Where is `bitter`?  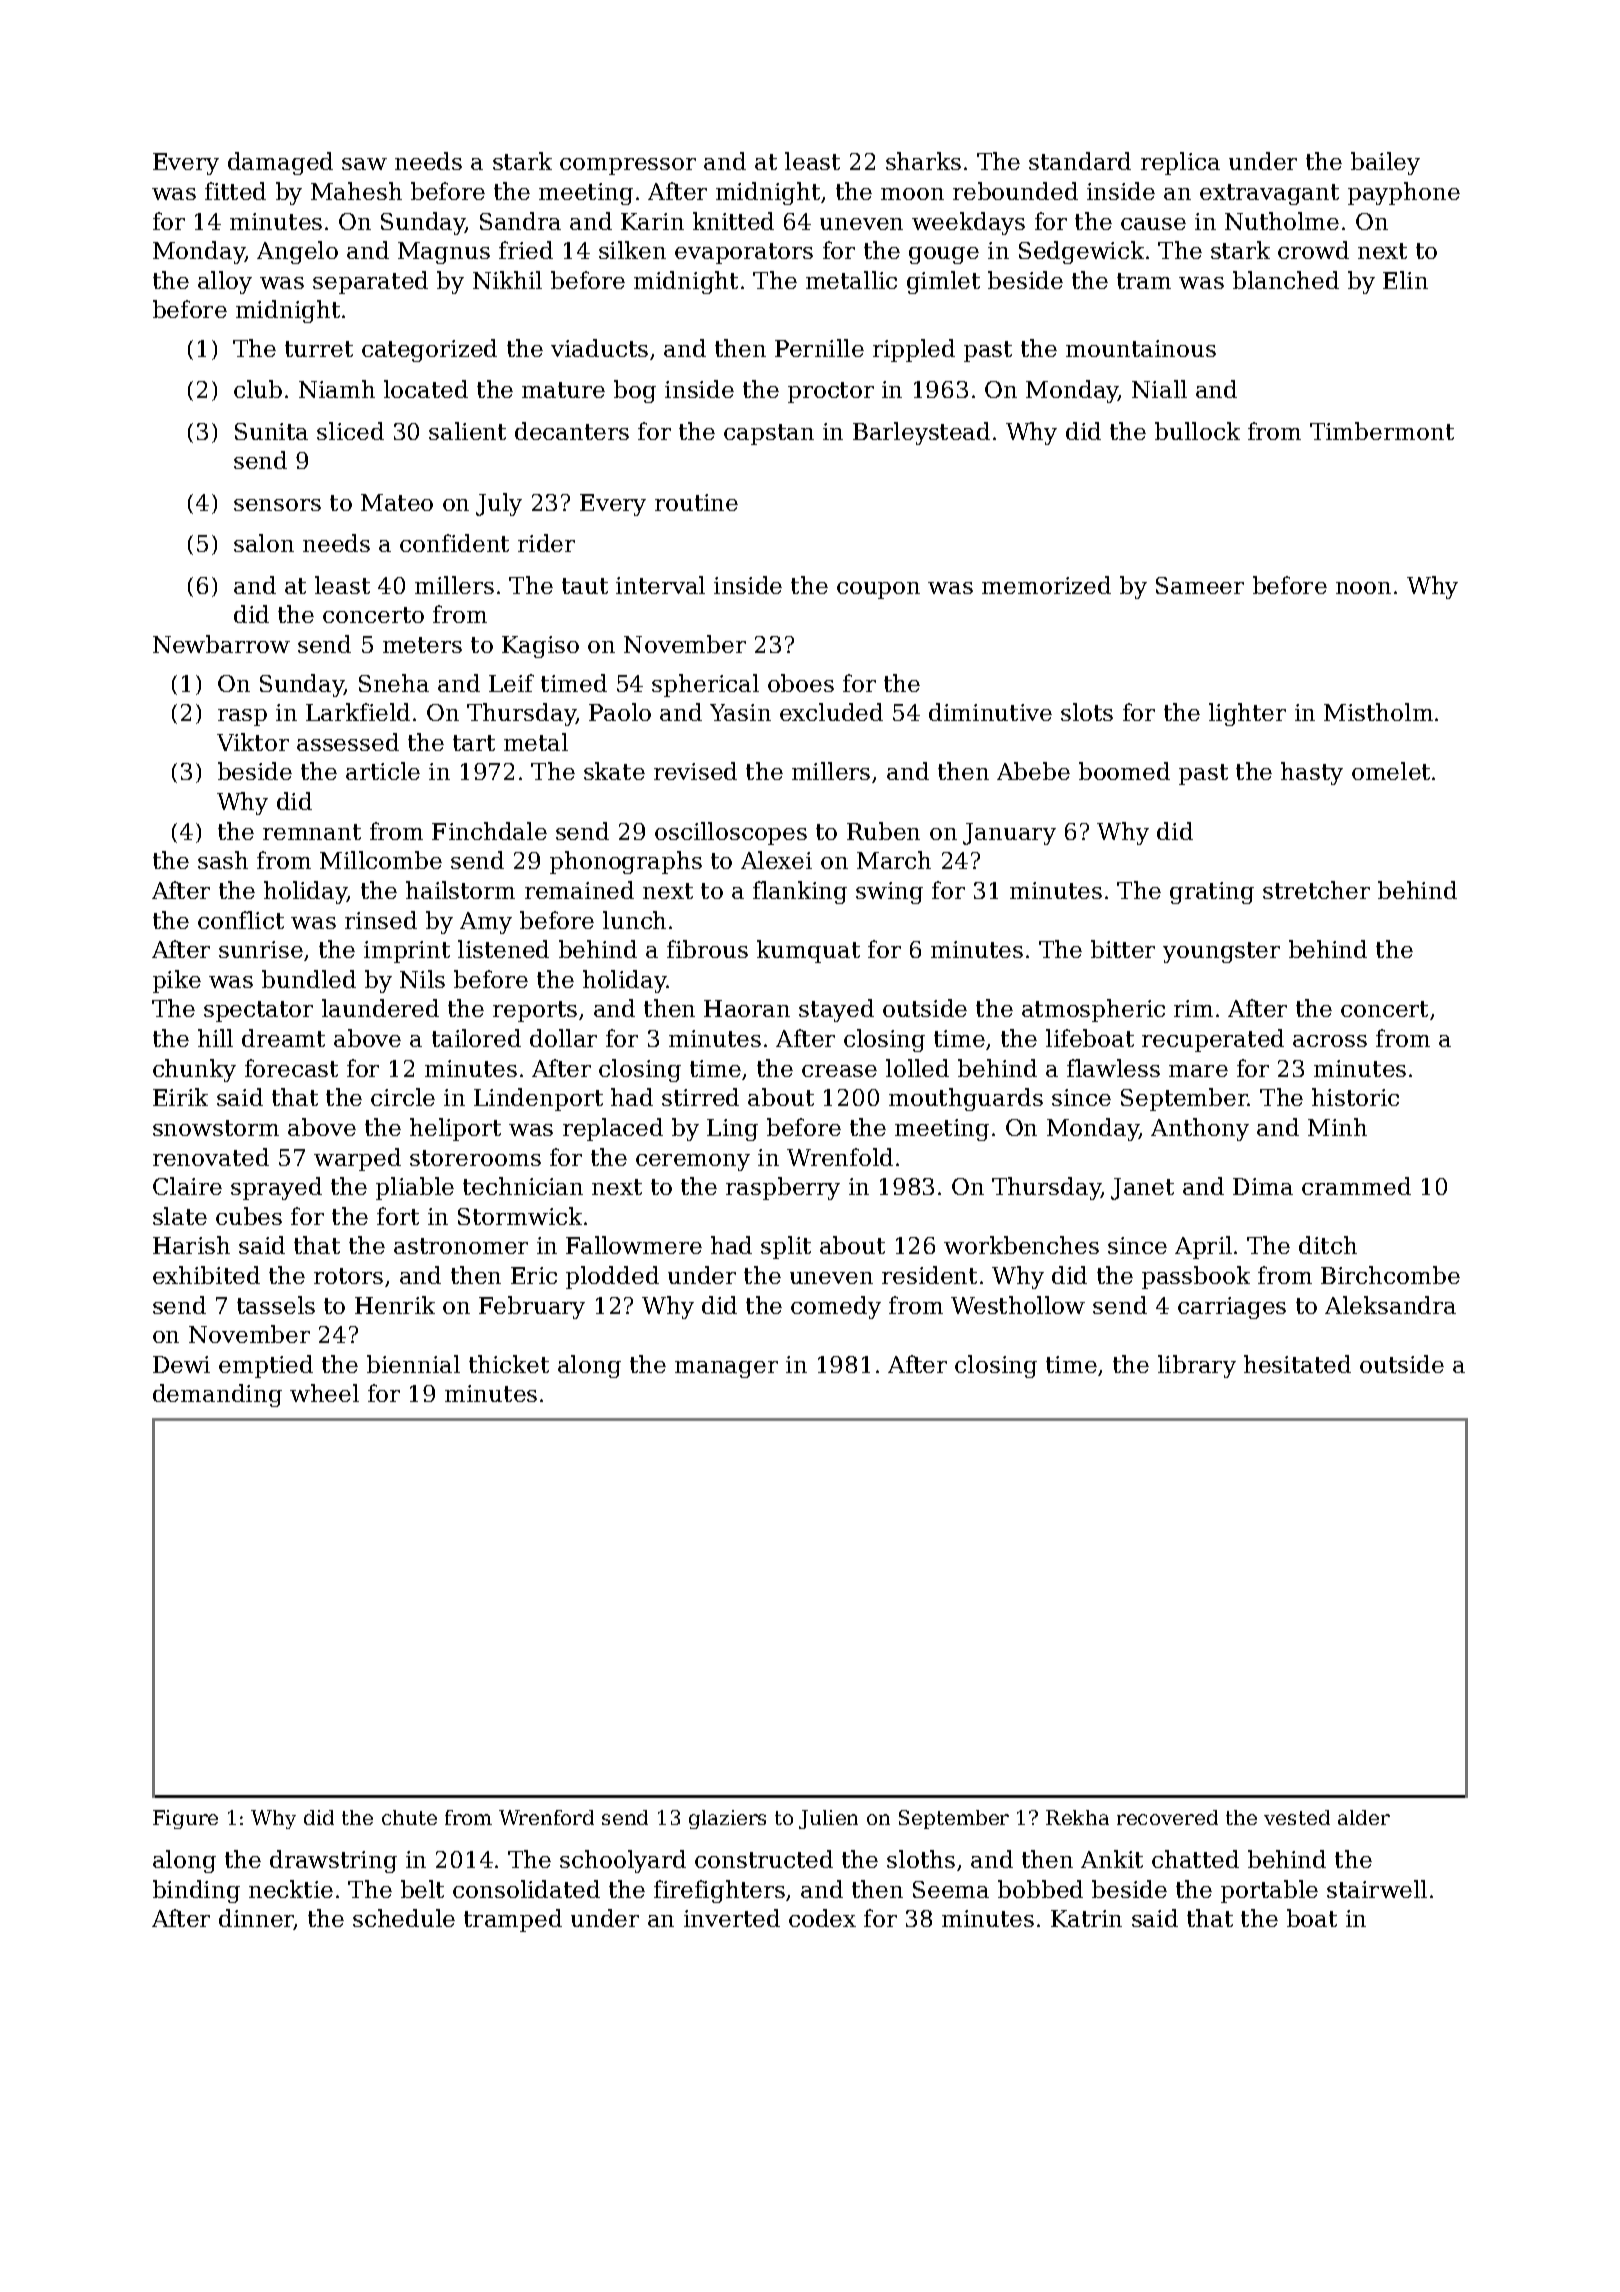
bitter is located at coordinates (1123, 949).
